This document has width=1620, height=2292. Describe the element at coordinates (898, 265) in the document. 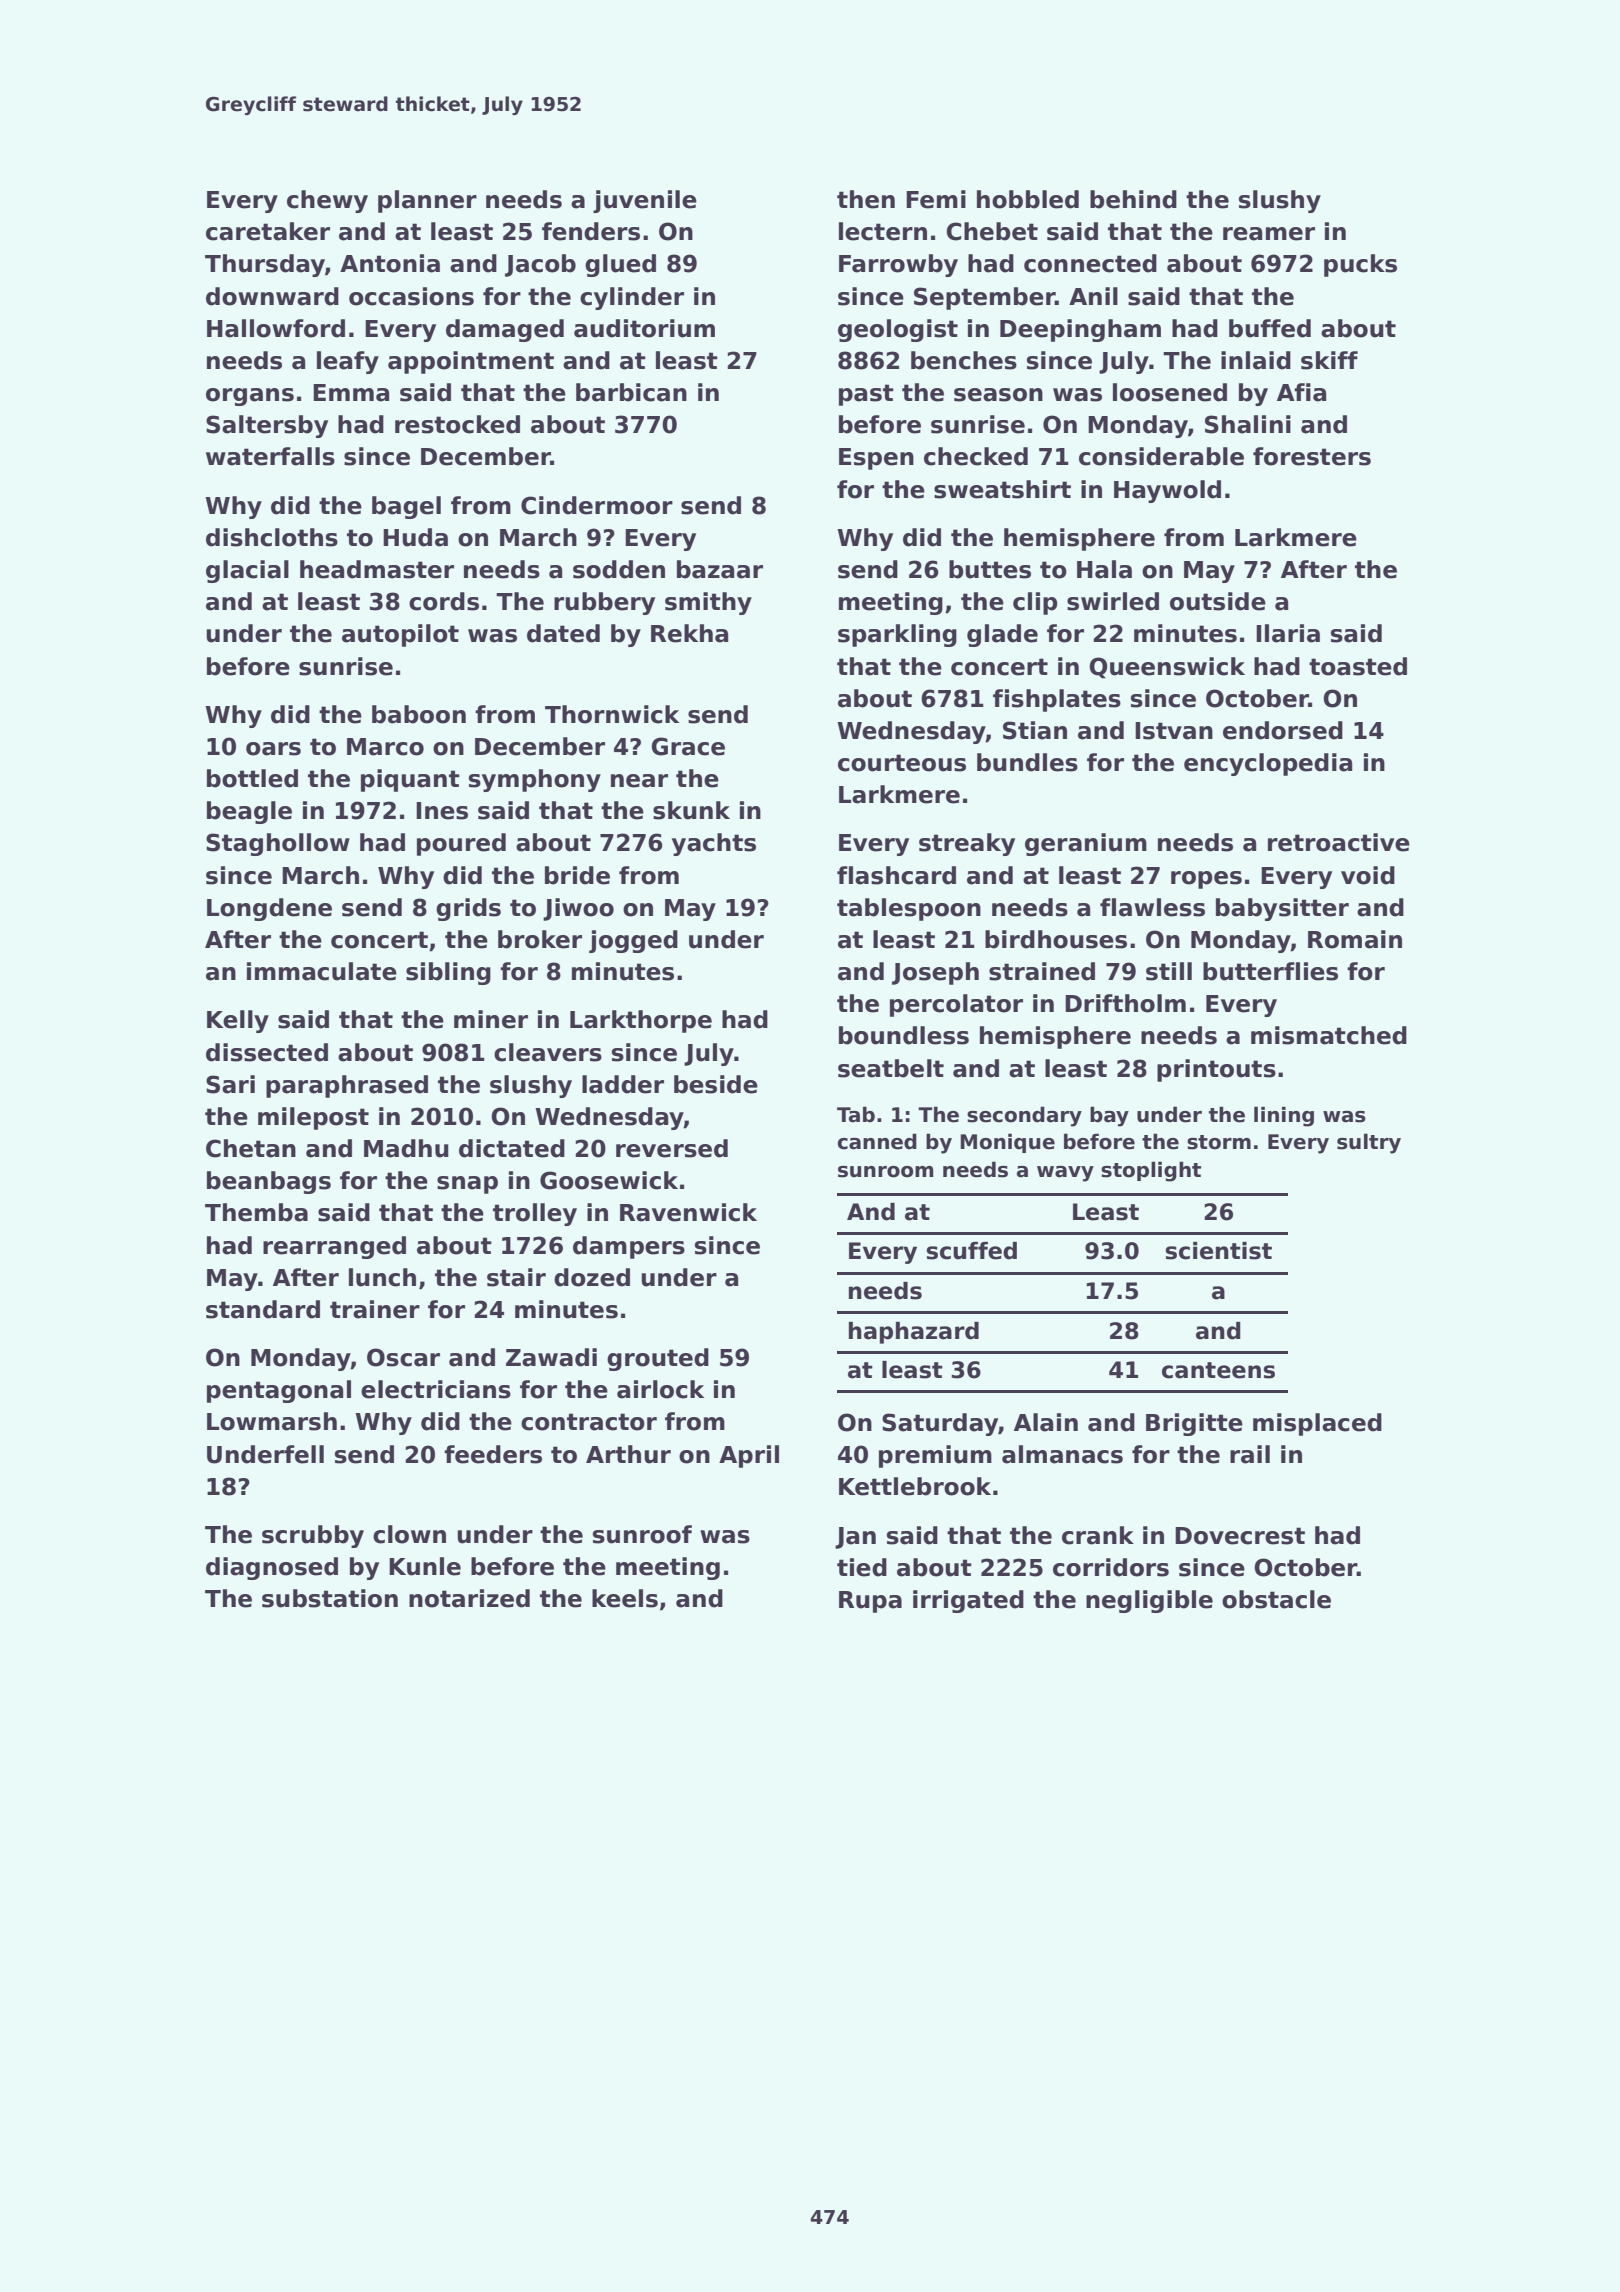

I see `Farrowby` at that location.
